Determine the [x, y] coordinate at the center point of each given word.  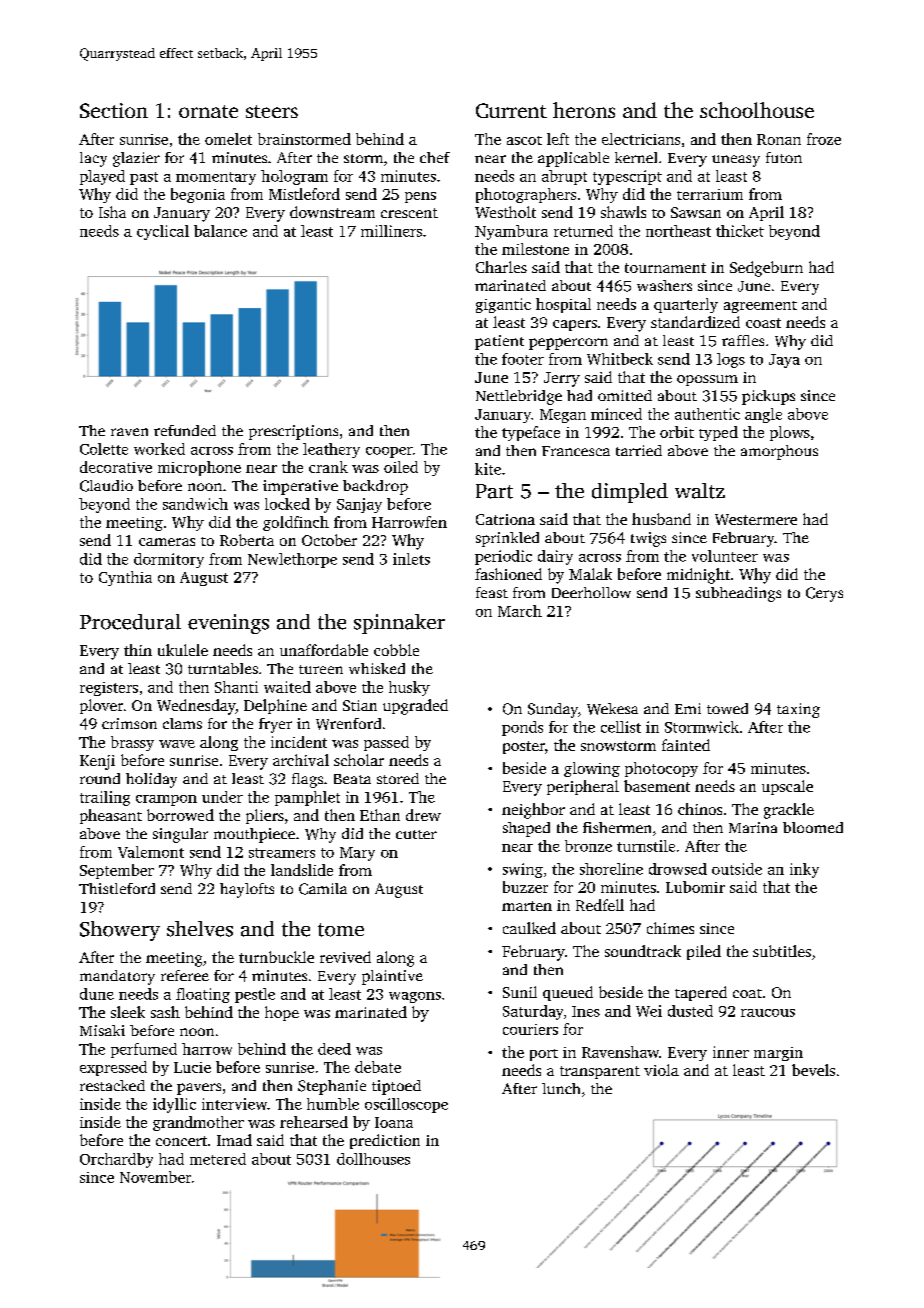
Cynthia [125, 578]
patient [499, 342]
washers [664, 285]
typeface [531, 433]
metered [218, 1159]
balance [220, 231]
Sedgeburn [766, 269]
